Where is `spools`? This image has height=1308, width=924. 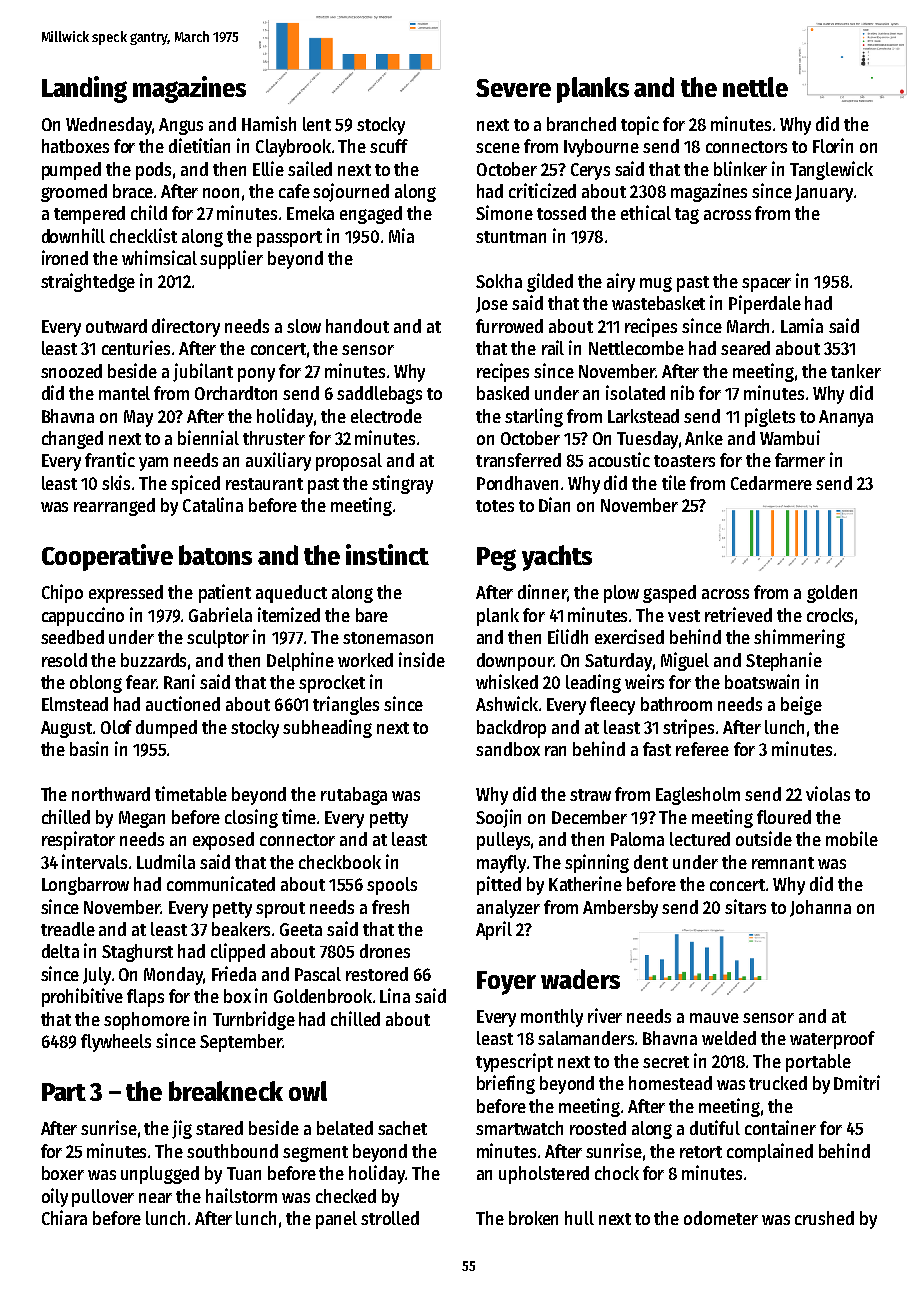
spools is located at coordinates (392, 886).
